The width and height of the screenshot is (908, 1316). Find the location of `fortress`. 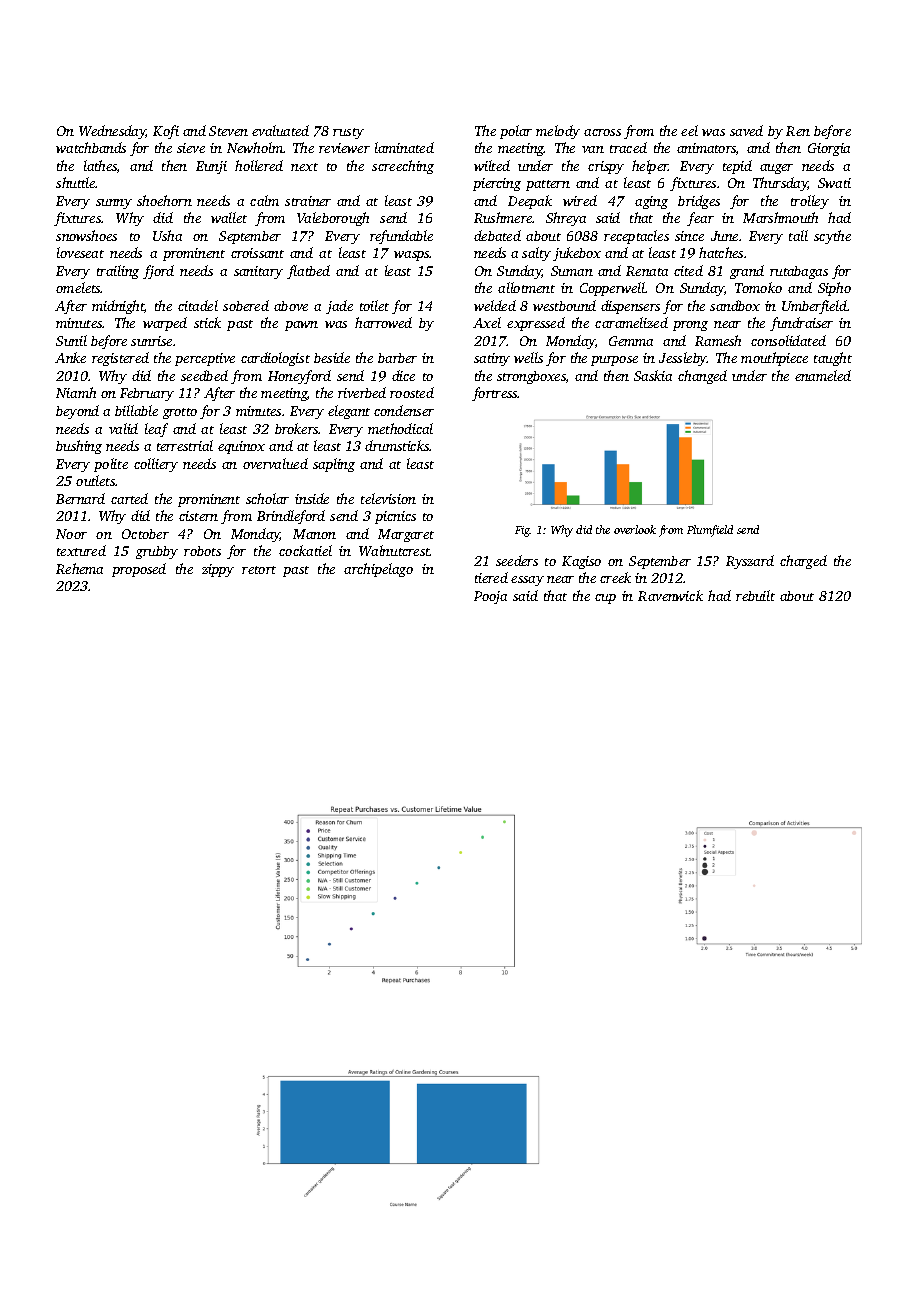

fortress is located at coordinates (495, 394).
